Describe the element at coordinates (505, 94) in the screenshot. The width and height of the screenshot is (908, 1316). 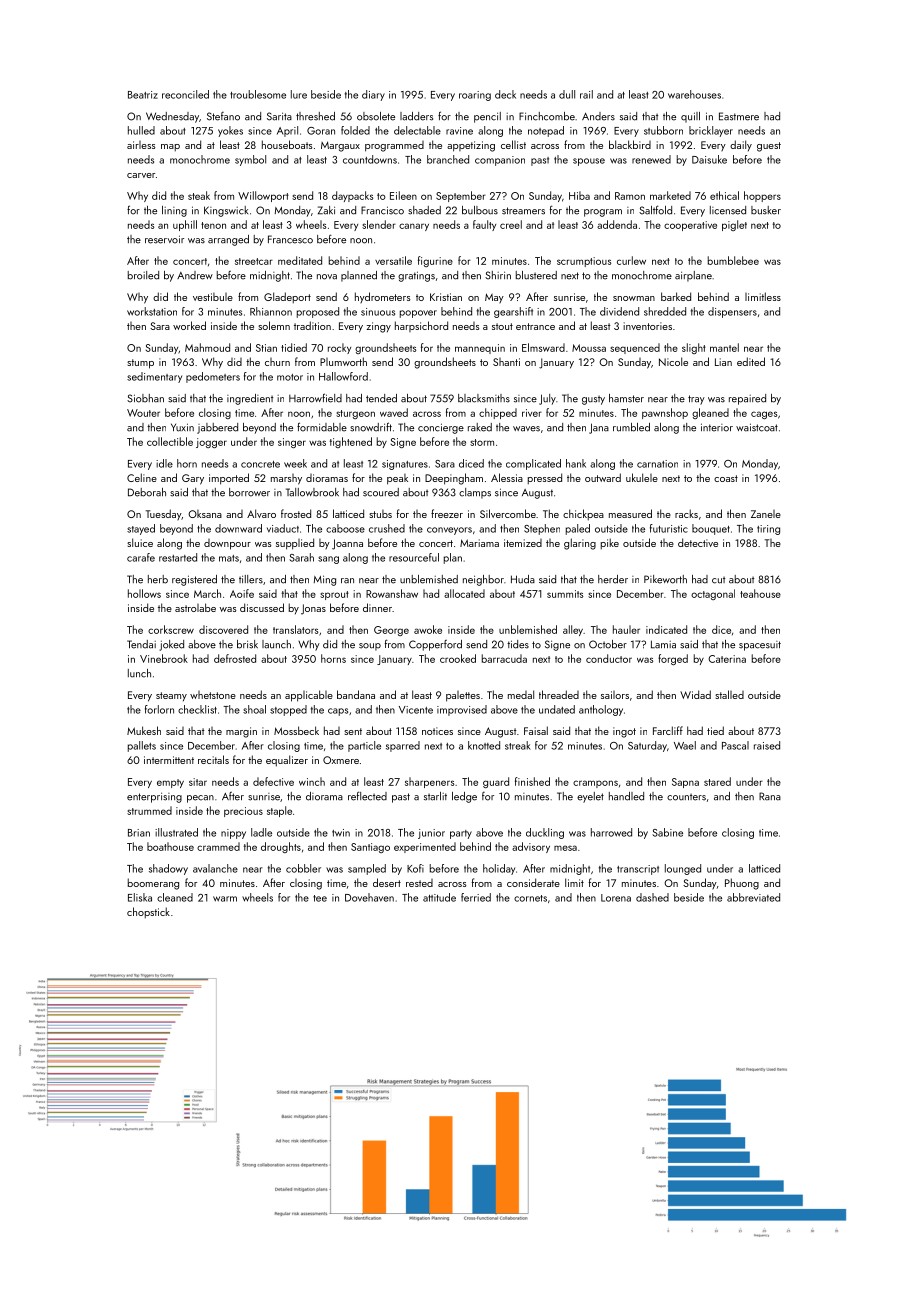
I see `deck` at that location.
